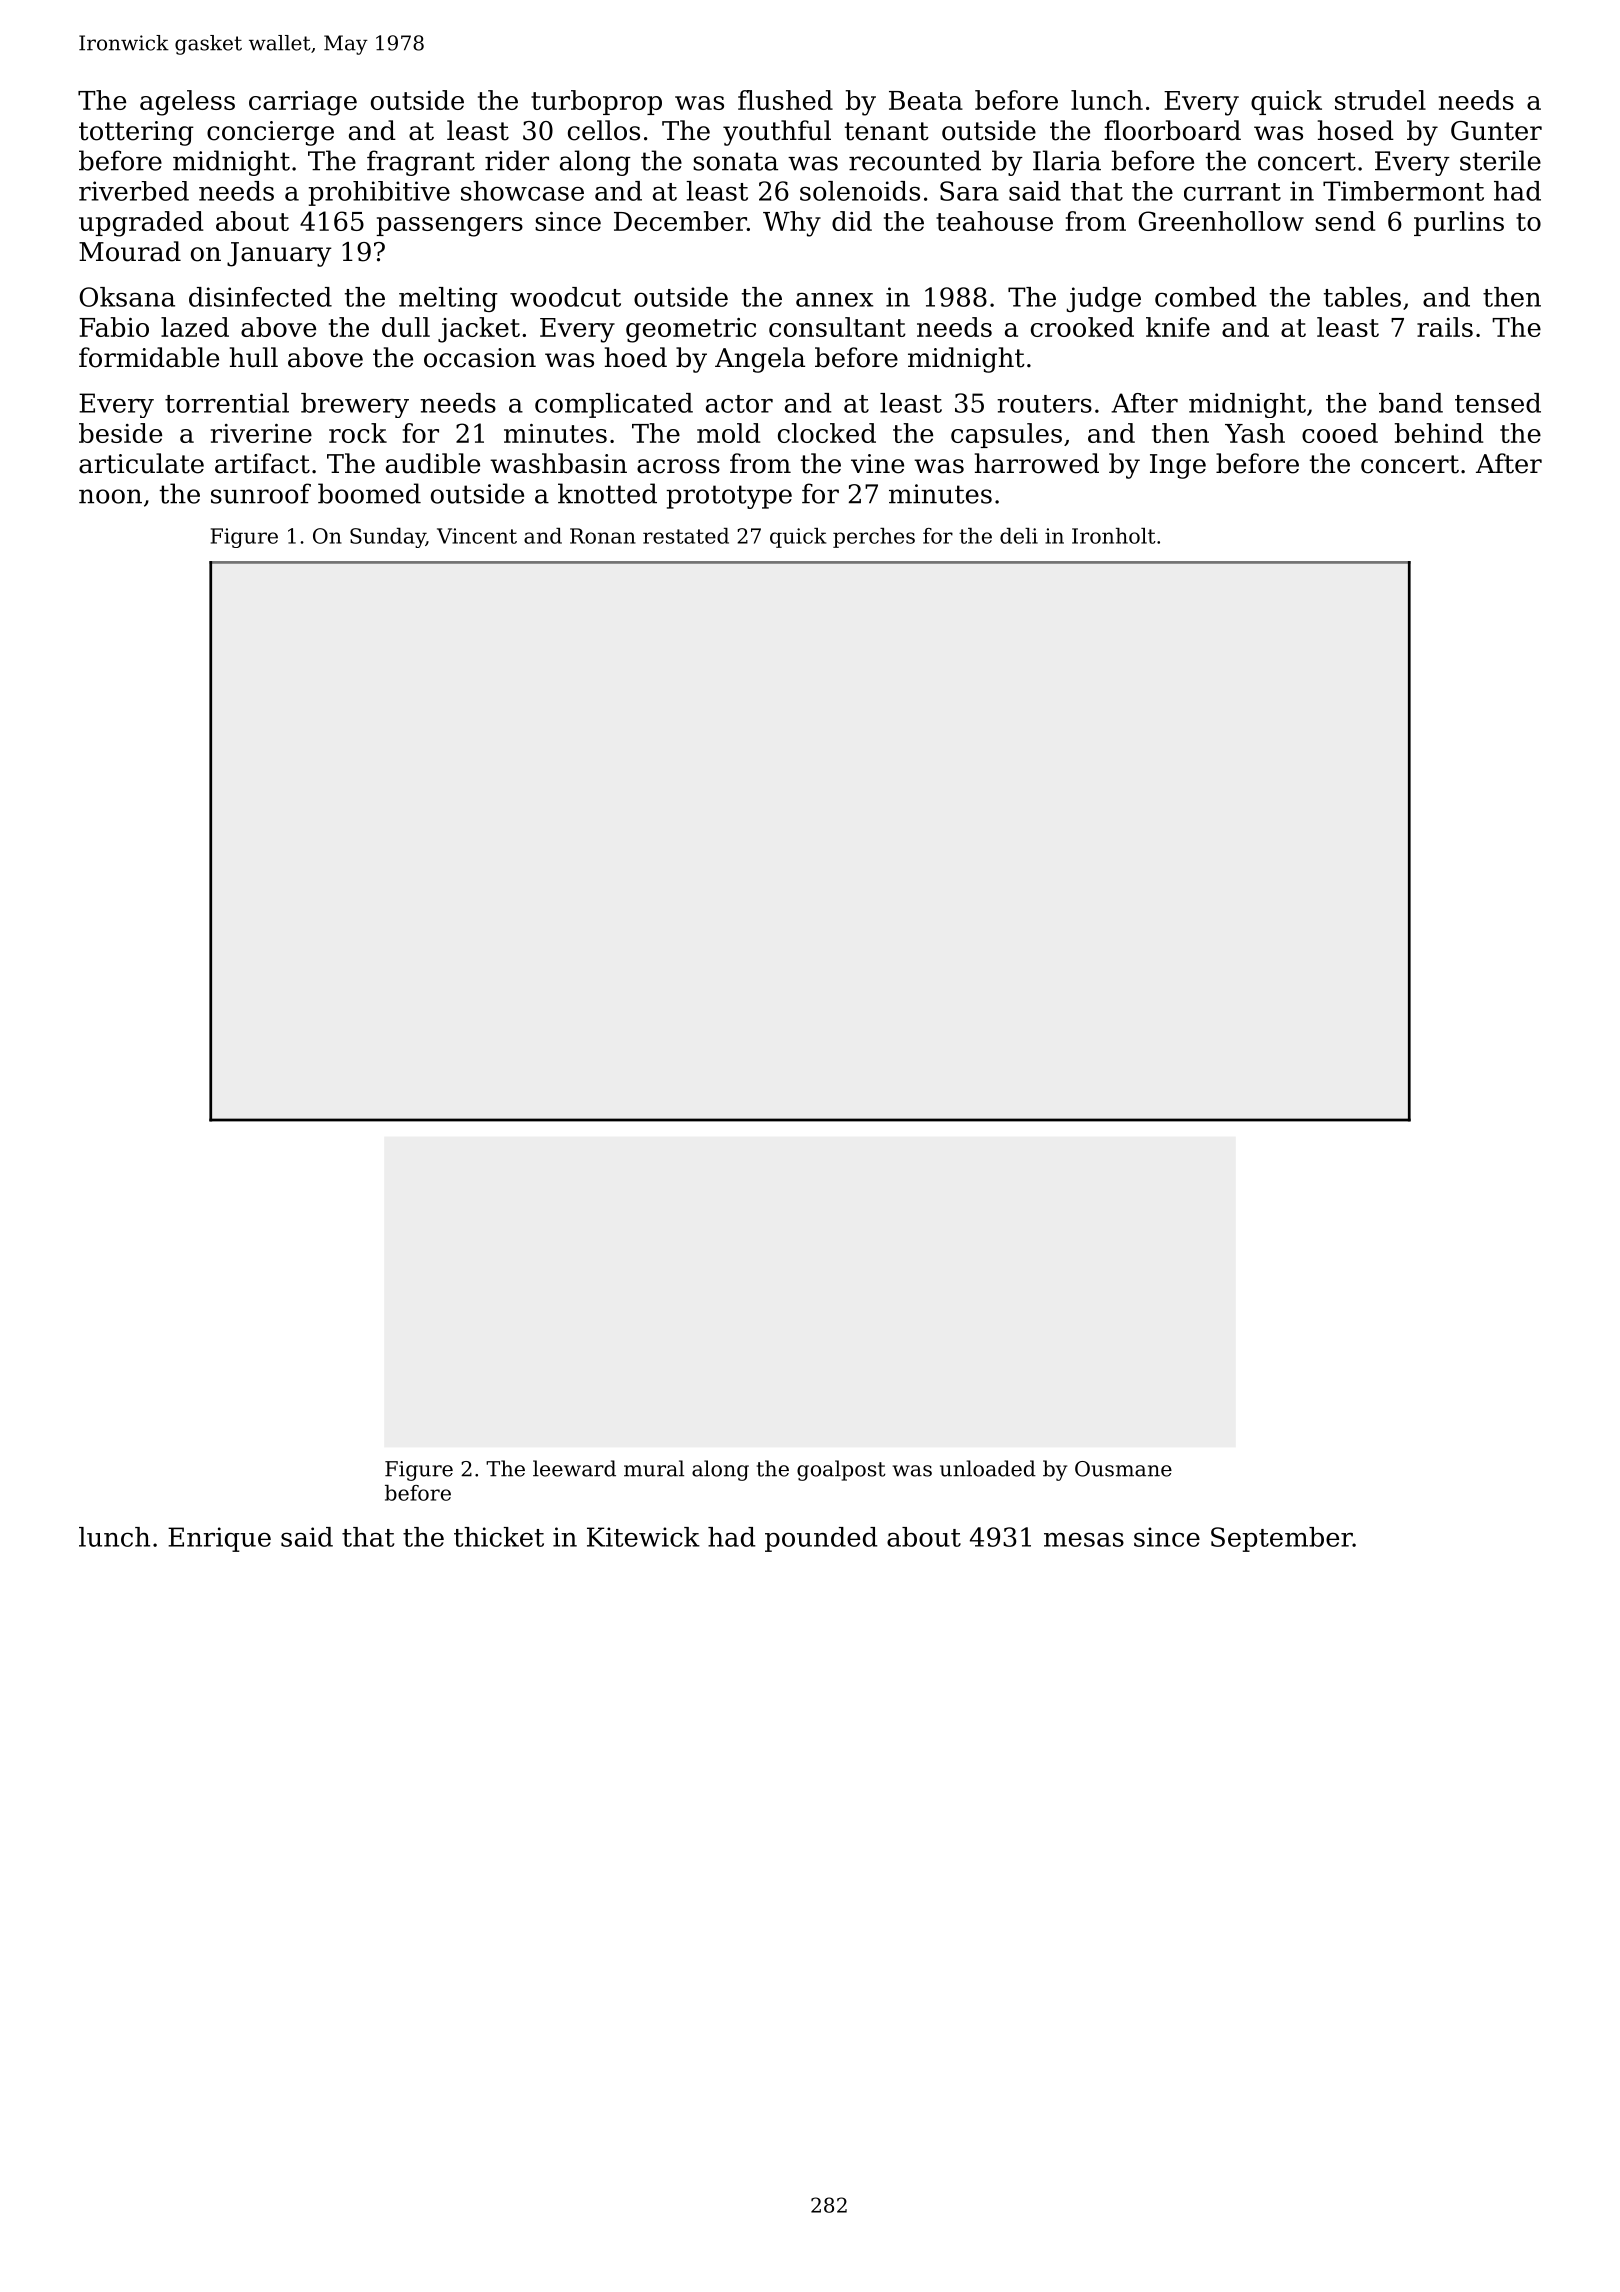 The height and width of the screenshot is (2292, 1620). Describe the element at coordinates (1114, 536) in the screenshot. I see `Ironholt` at that location.
